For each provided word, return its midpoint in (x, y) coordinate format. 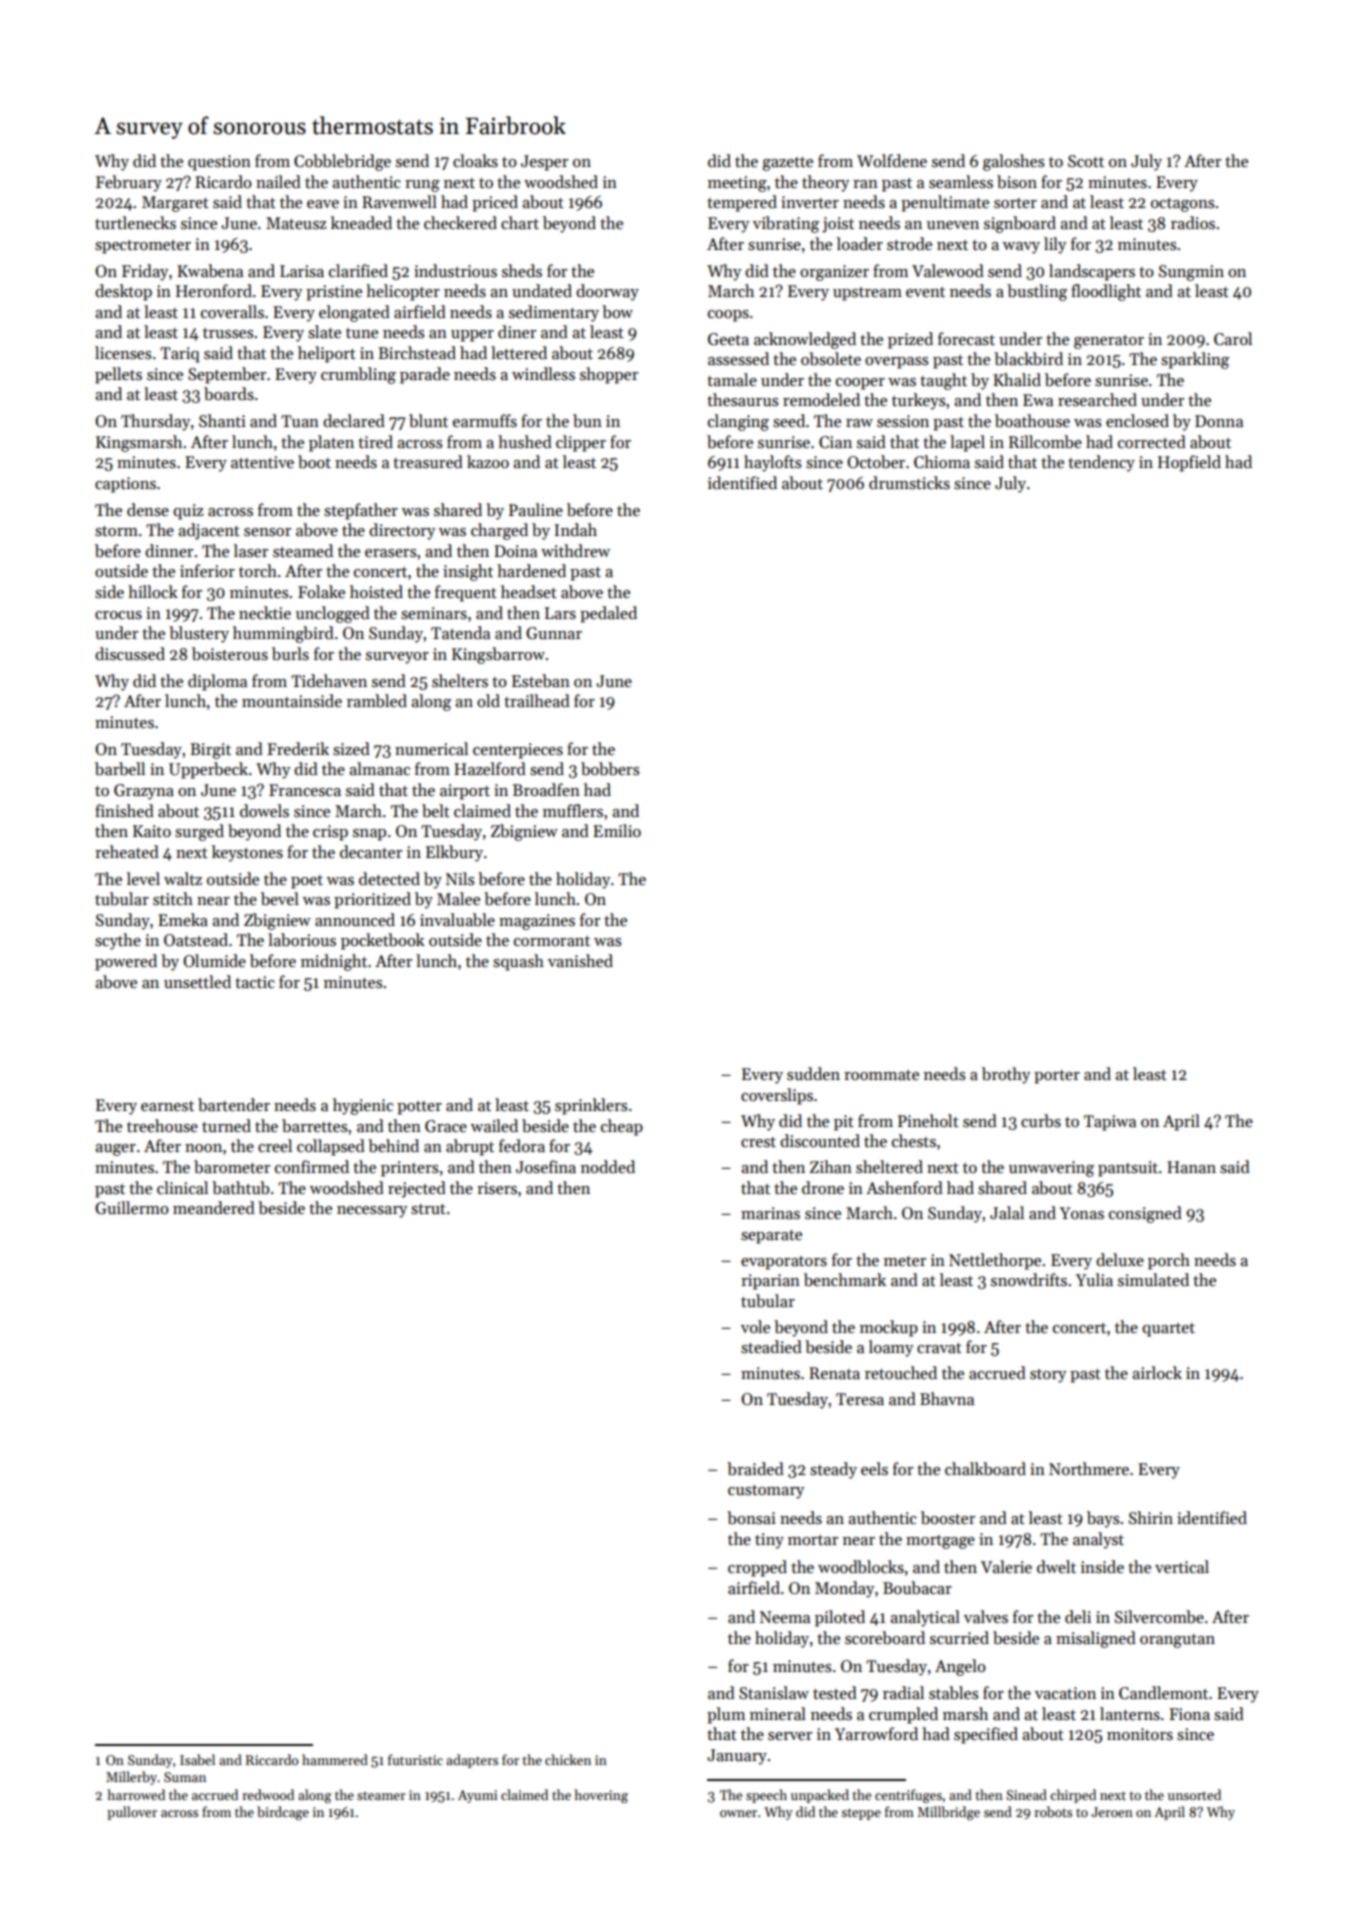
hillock (153, 591)
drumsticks (909, 483)
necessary (372, 1212)
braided (755, 1469)
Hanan (1191, 1167)
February (129, 183)
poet (307, 882)
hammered (335, 1759)
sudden (813, 1073)
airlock (1157, 1373)
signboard (1020, 224)
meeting (737, 184)
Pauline (536, 509)
